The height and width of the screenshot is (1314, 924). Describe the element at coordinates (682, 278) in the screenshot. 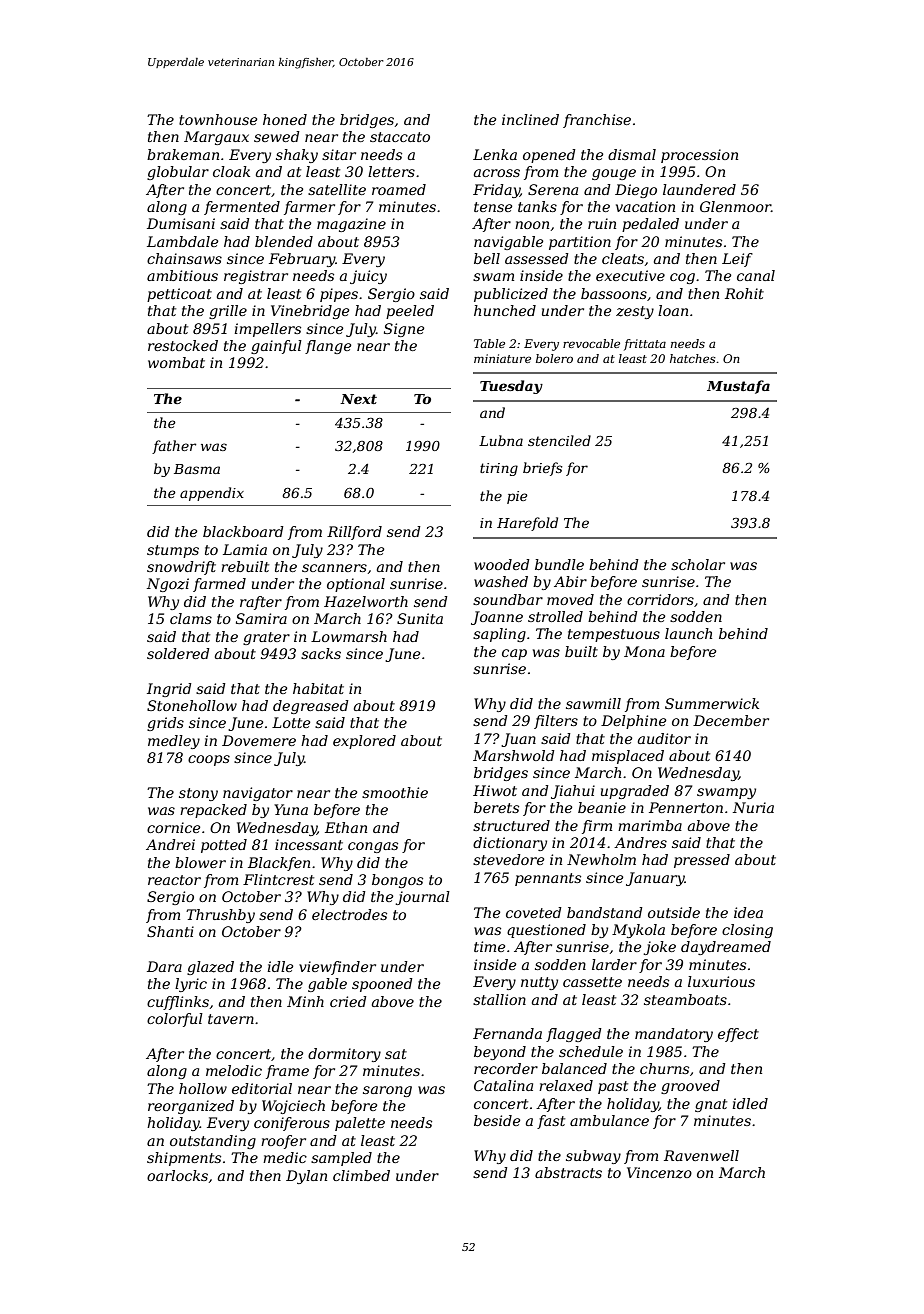

I see `cog` at that location.
